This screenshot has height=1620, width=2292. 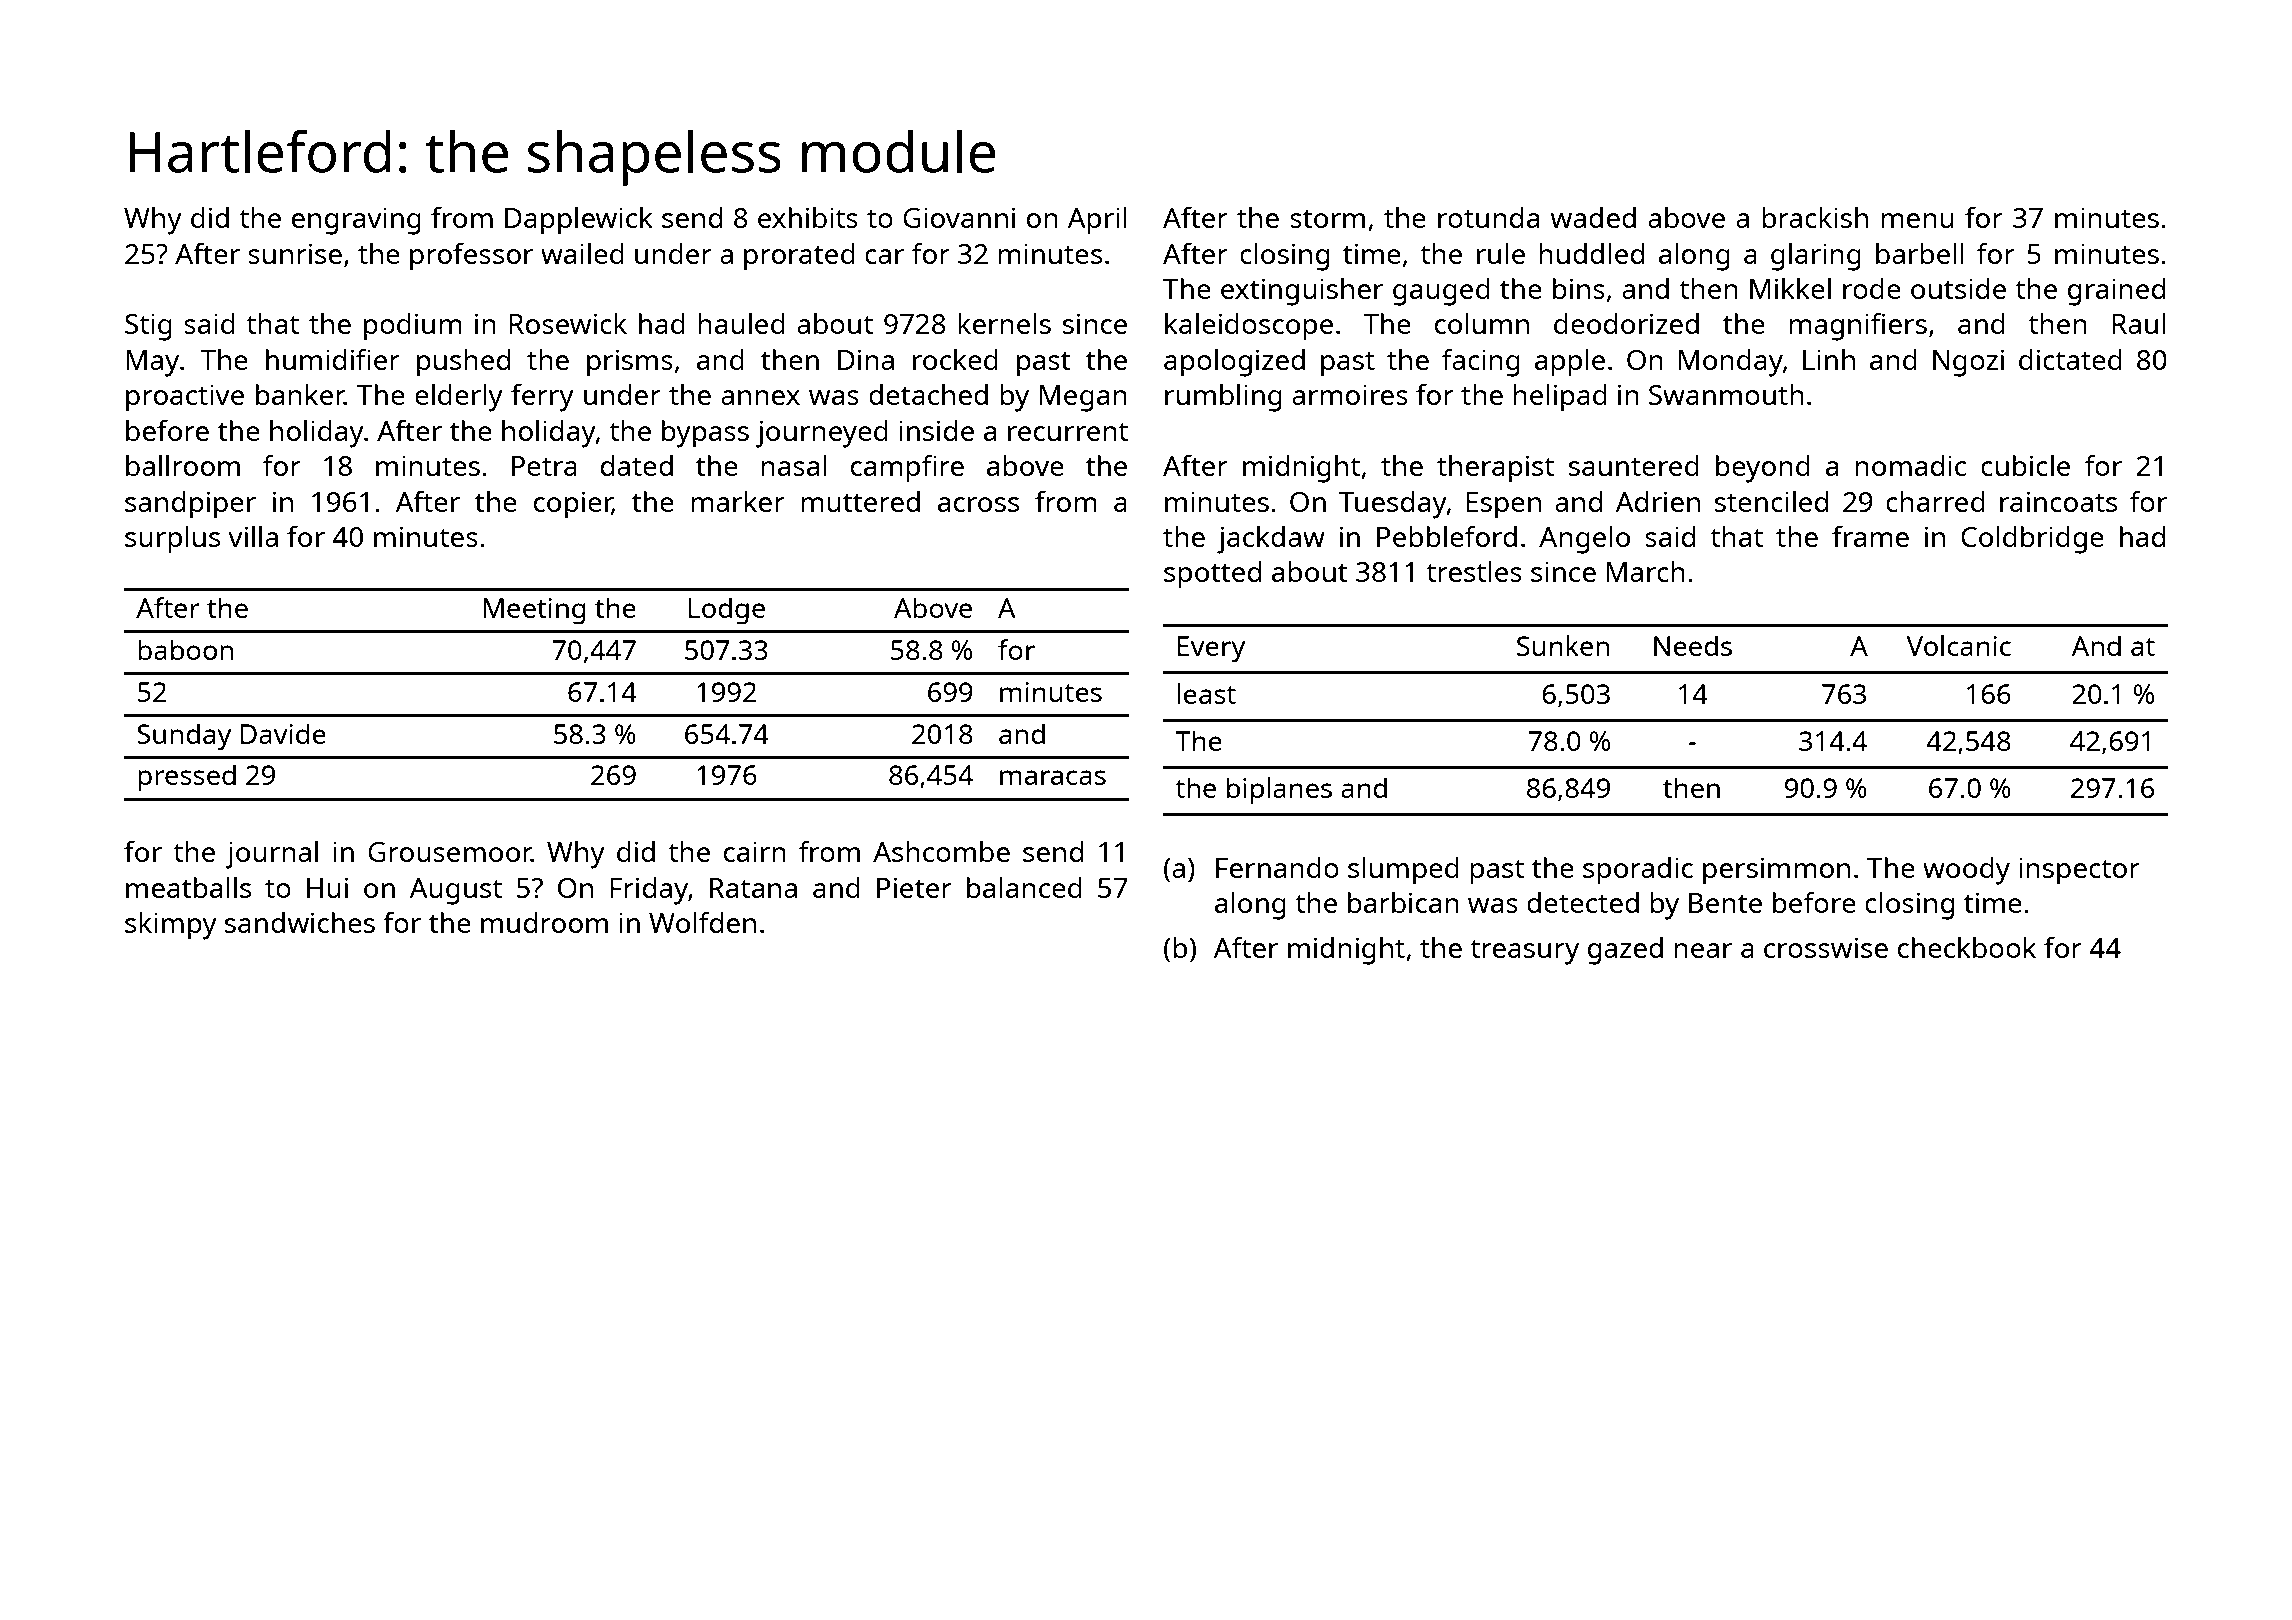 What do you see at coordinates (1917, 220) in the screenshot?
I see `menu` at bounding box center [1917, 220].
